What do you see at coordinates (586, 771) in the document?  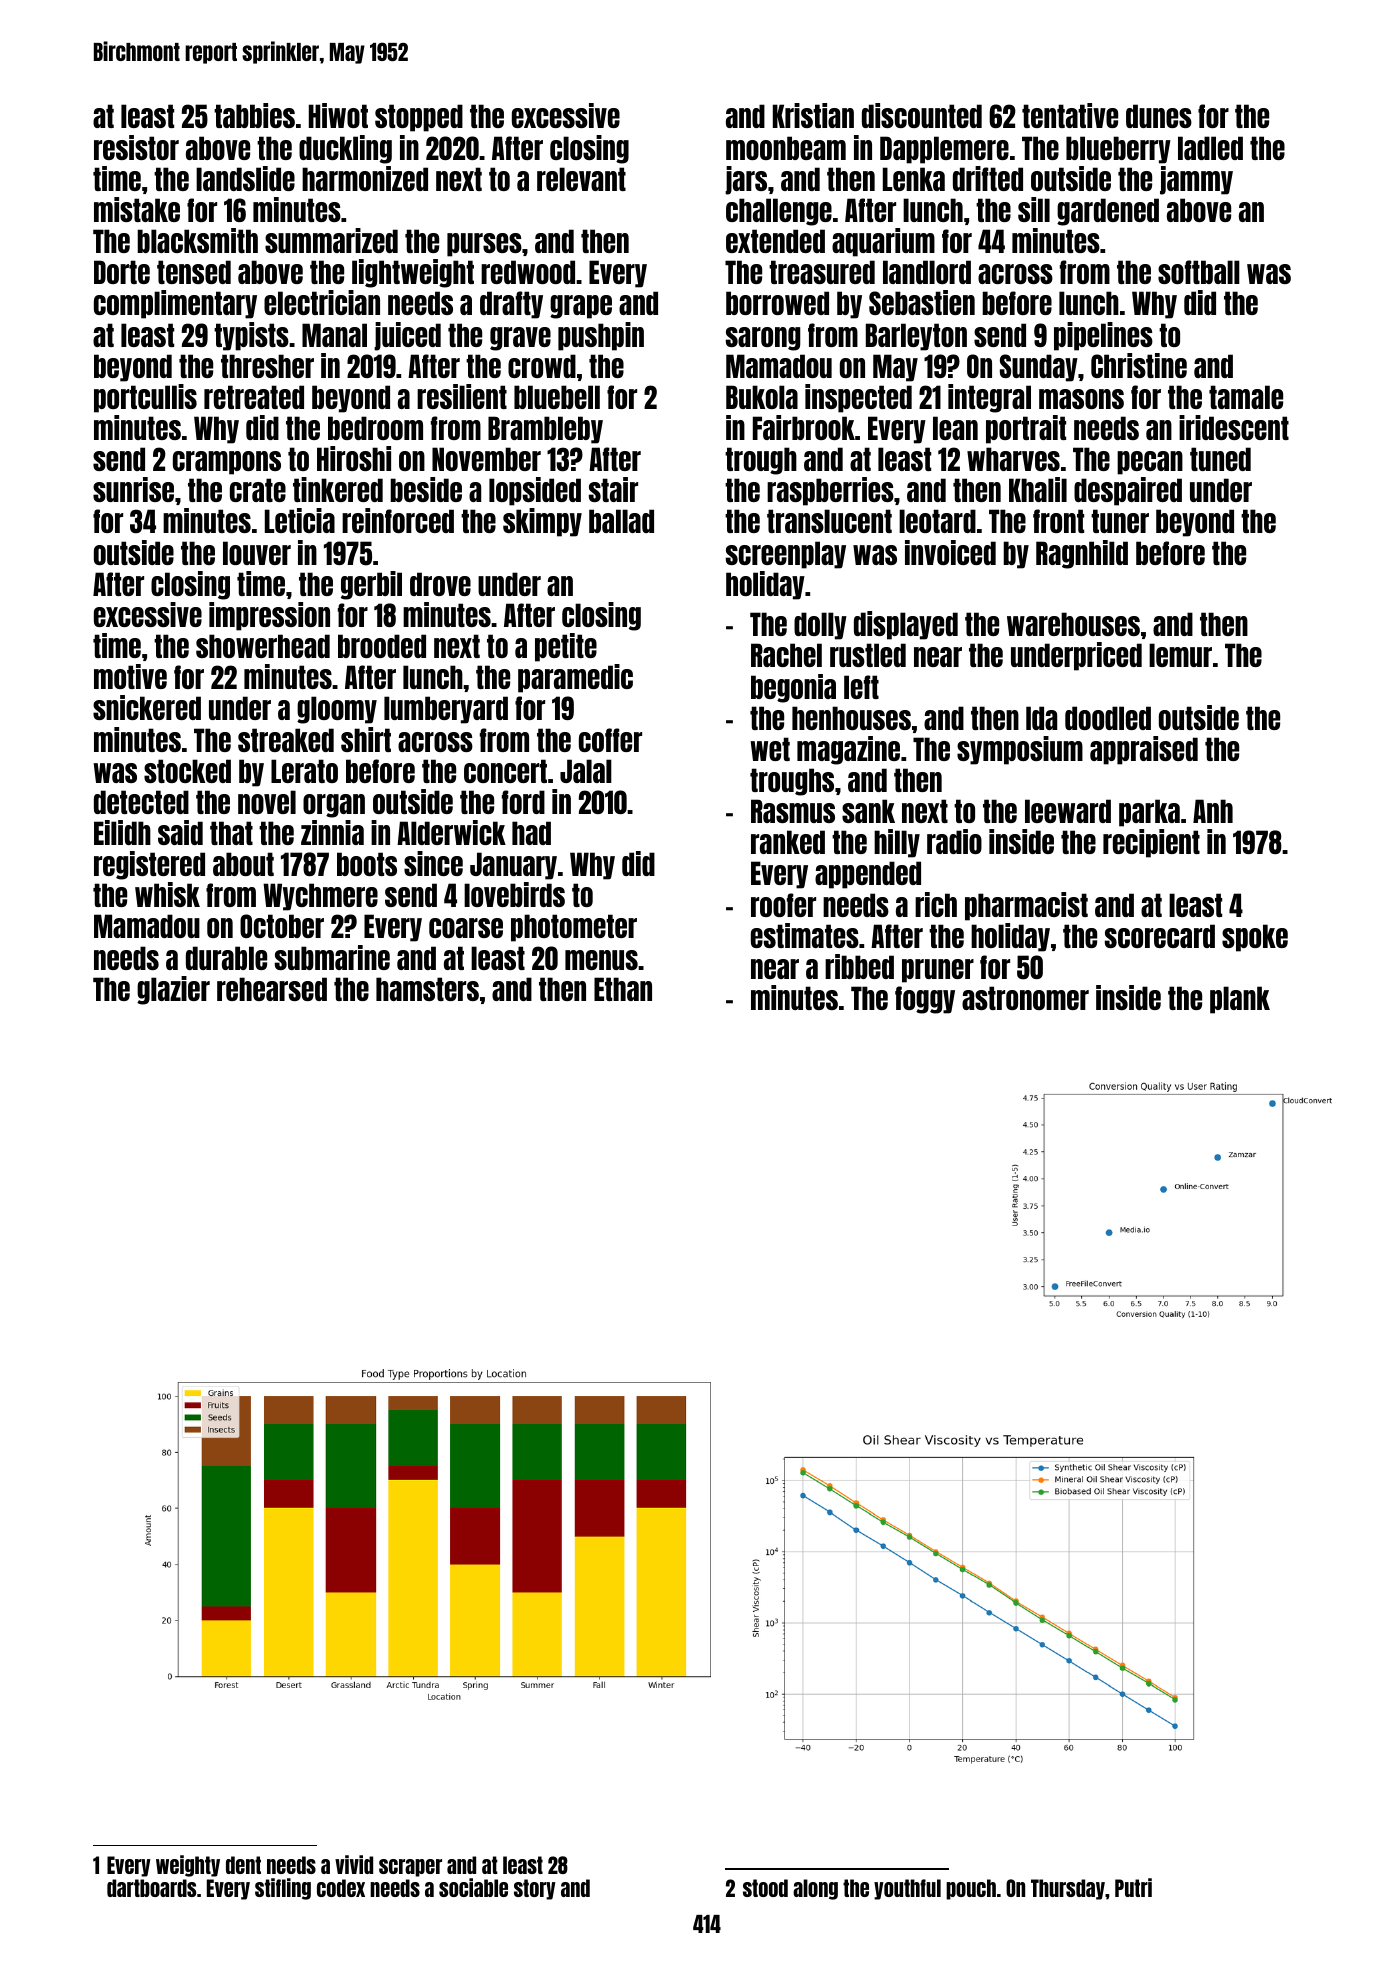 I see `Jalal` at bounding box center [586, 771].
